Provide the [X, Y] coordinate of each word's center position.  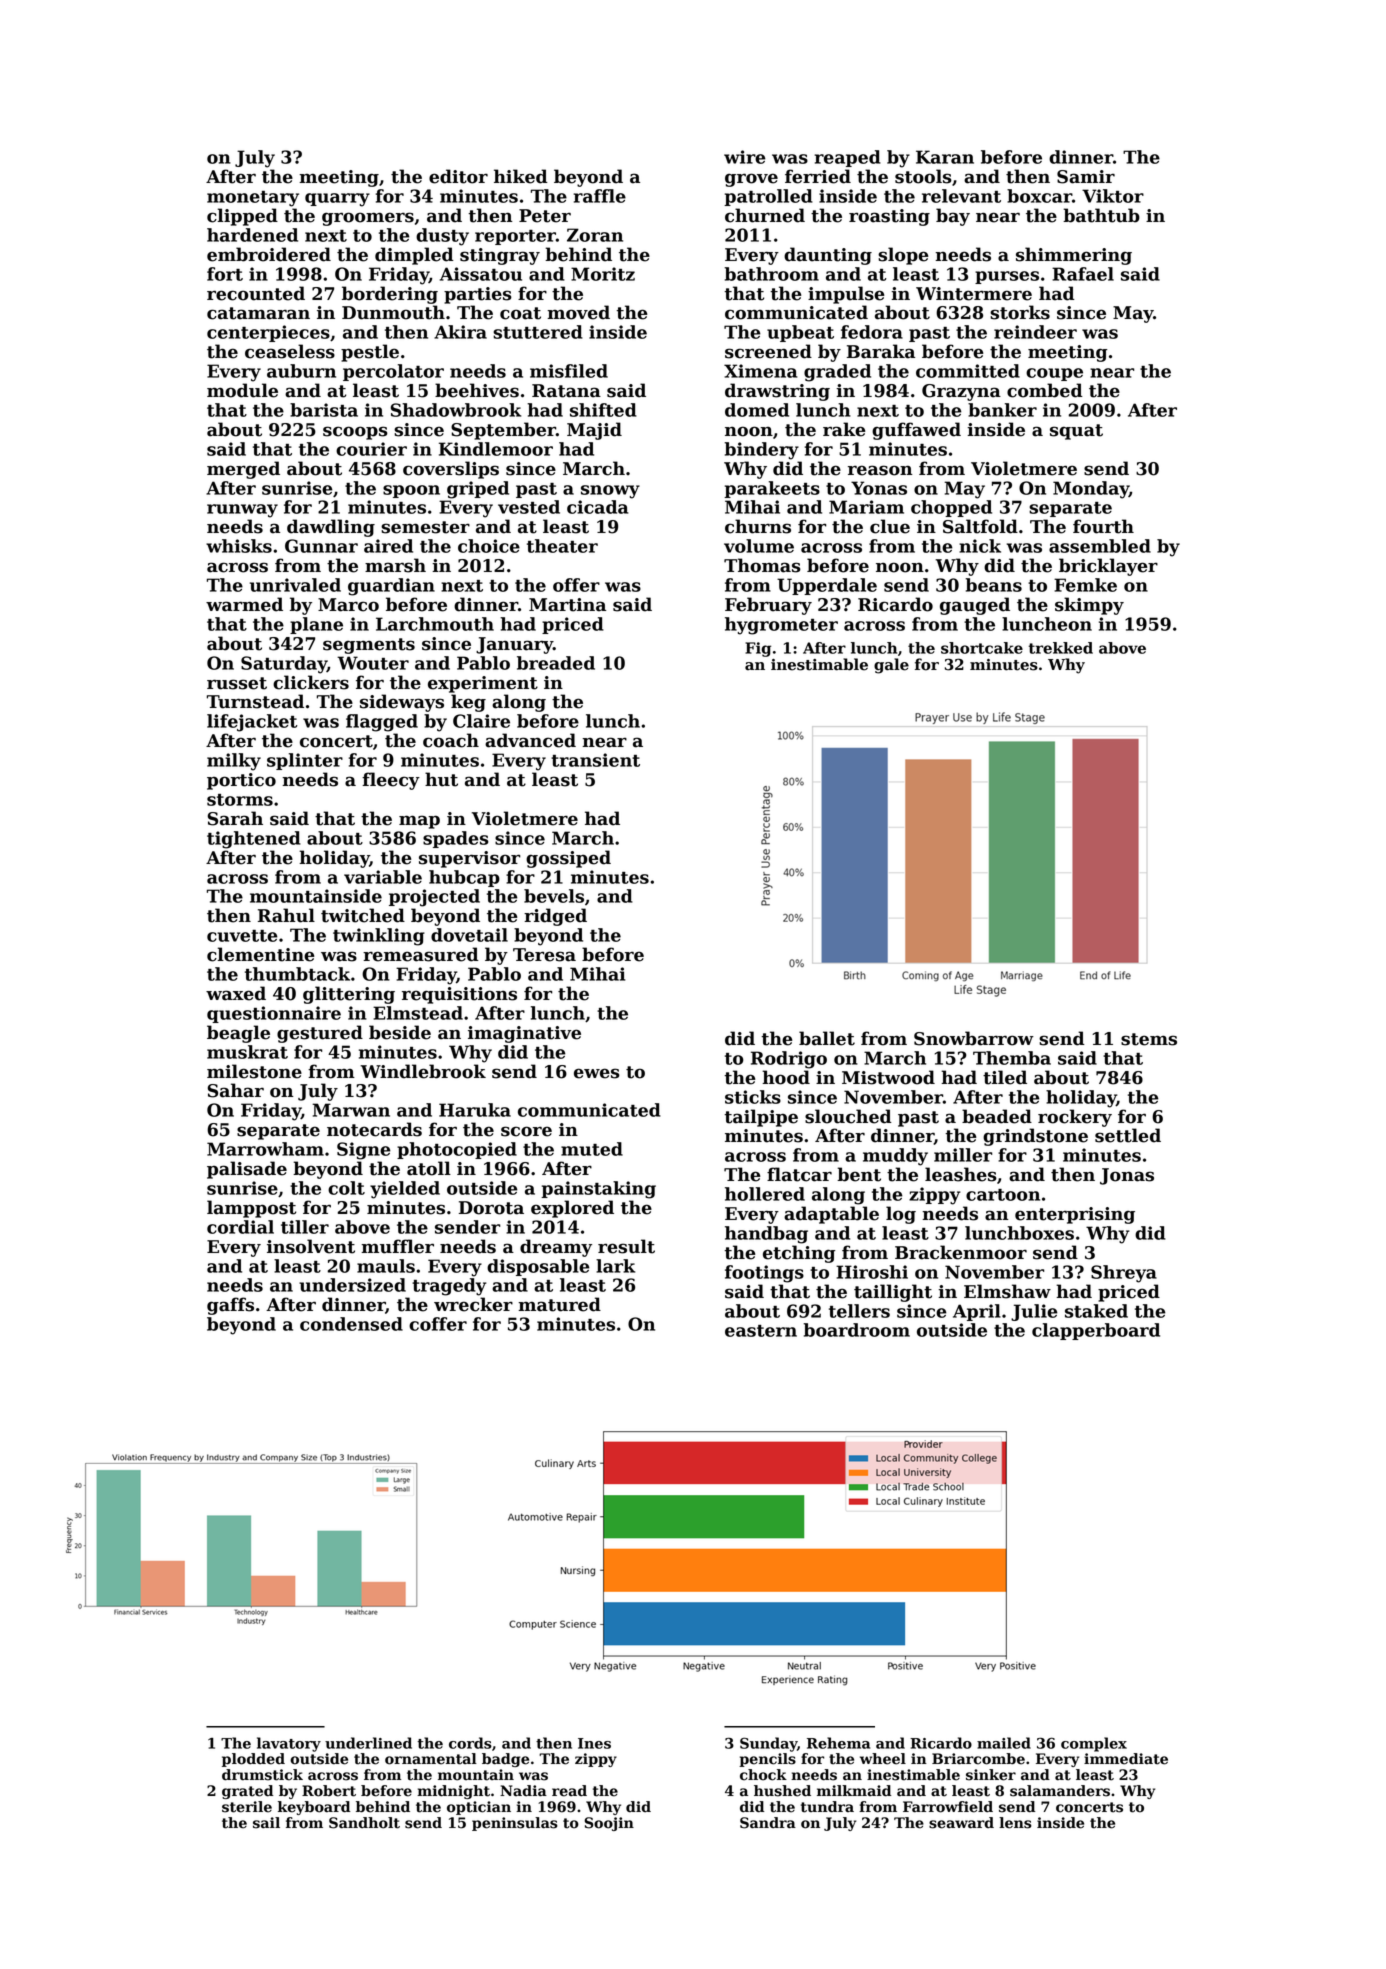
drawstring [777, 392]
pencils [767, 1760]
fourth [1103, 526]
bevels [554, 896]
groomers [368, 219]
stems [1149, 1039]
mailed [1004, 1743]
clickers [311, 682]
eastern [761, 1331]
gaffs [230, 1306]
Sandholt [364, 1823]
